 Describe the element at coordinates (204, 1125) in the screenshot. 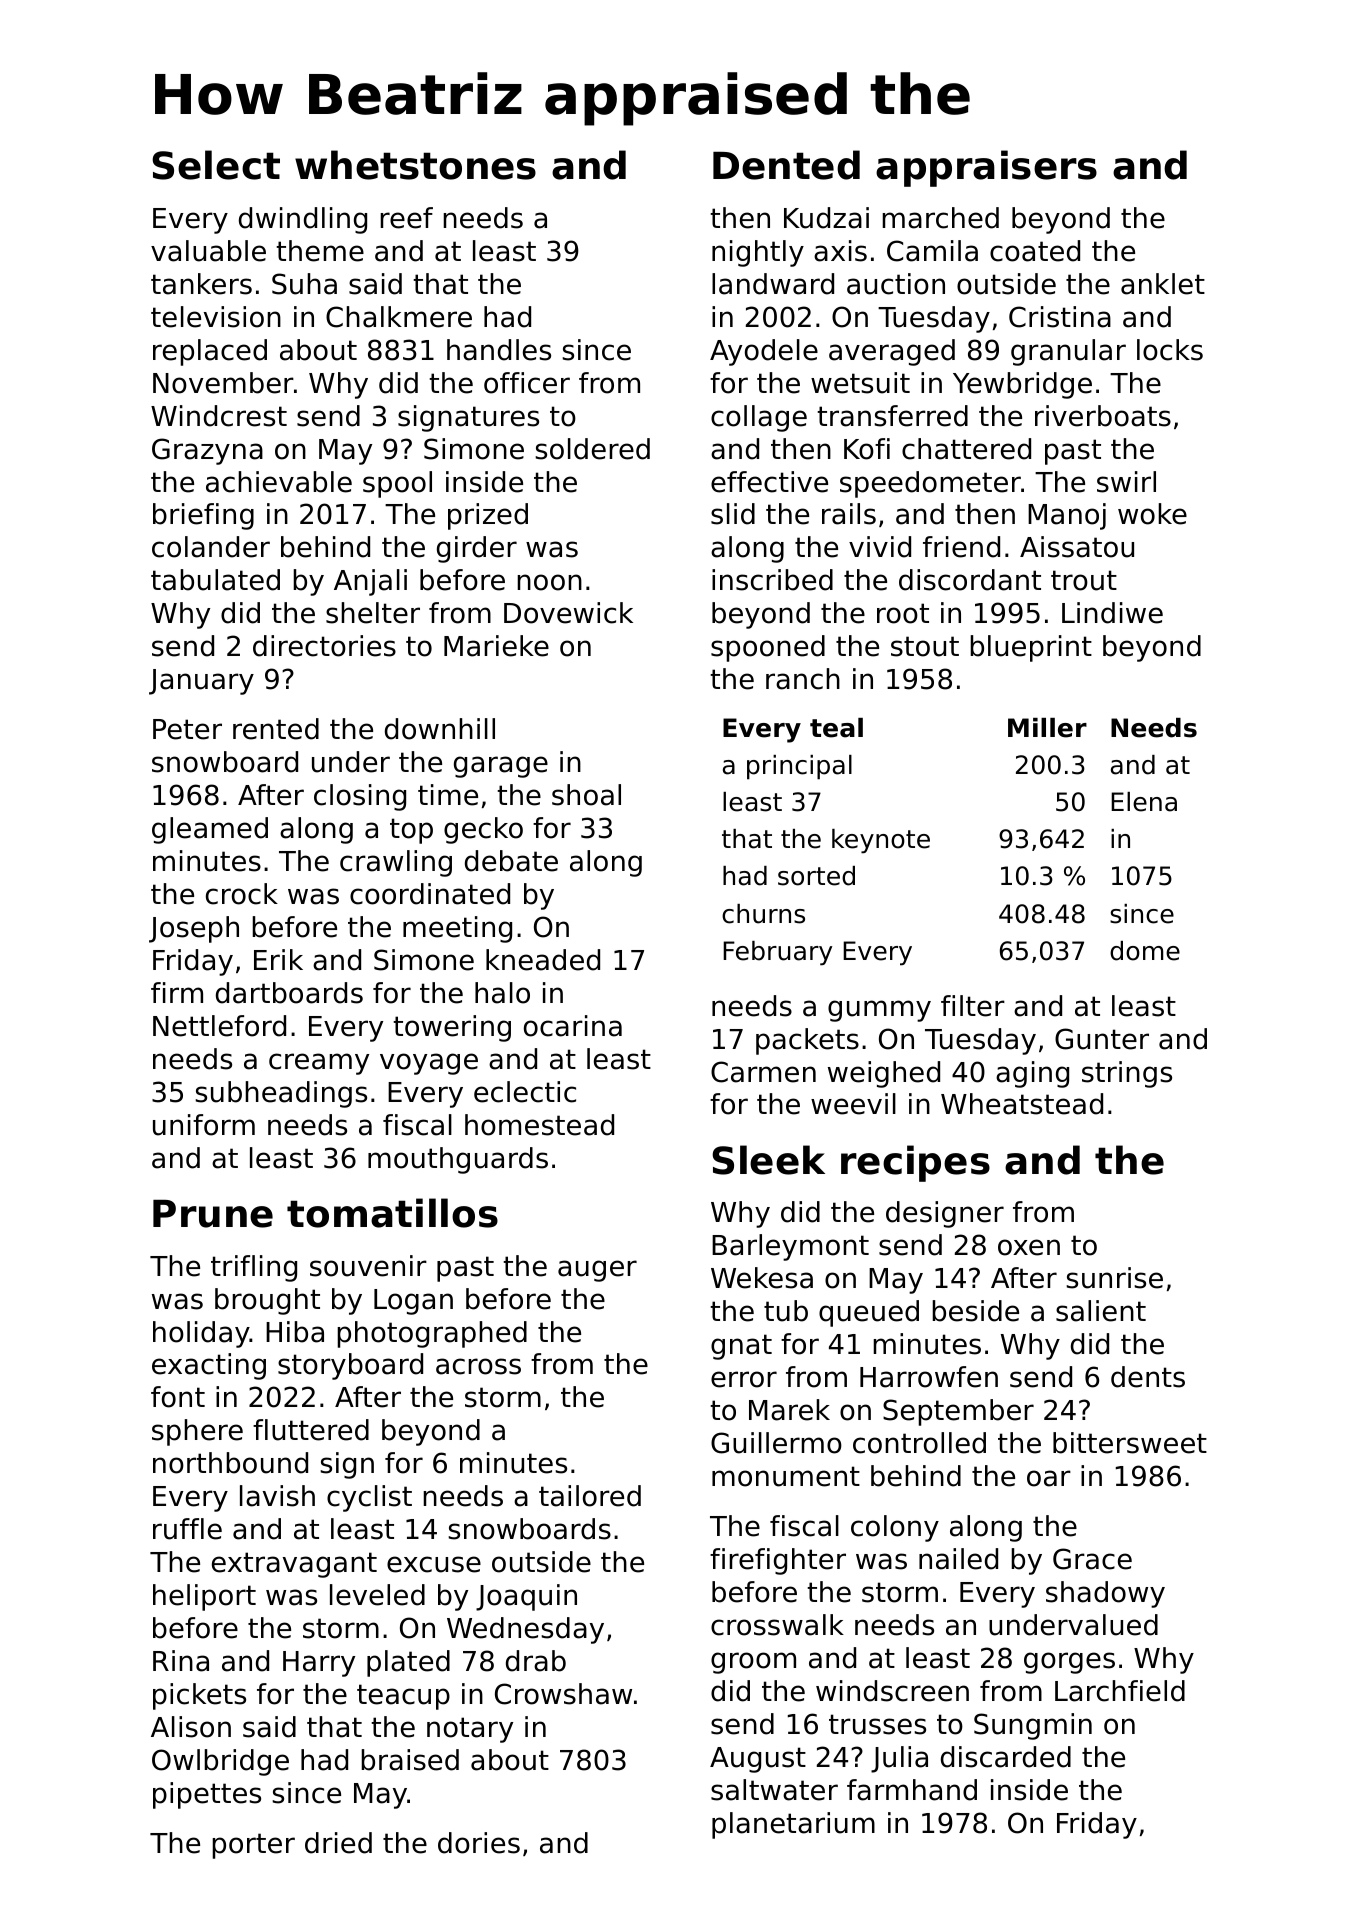

I see `uniform` at that location.
